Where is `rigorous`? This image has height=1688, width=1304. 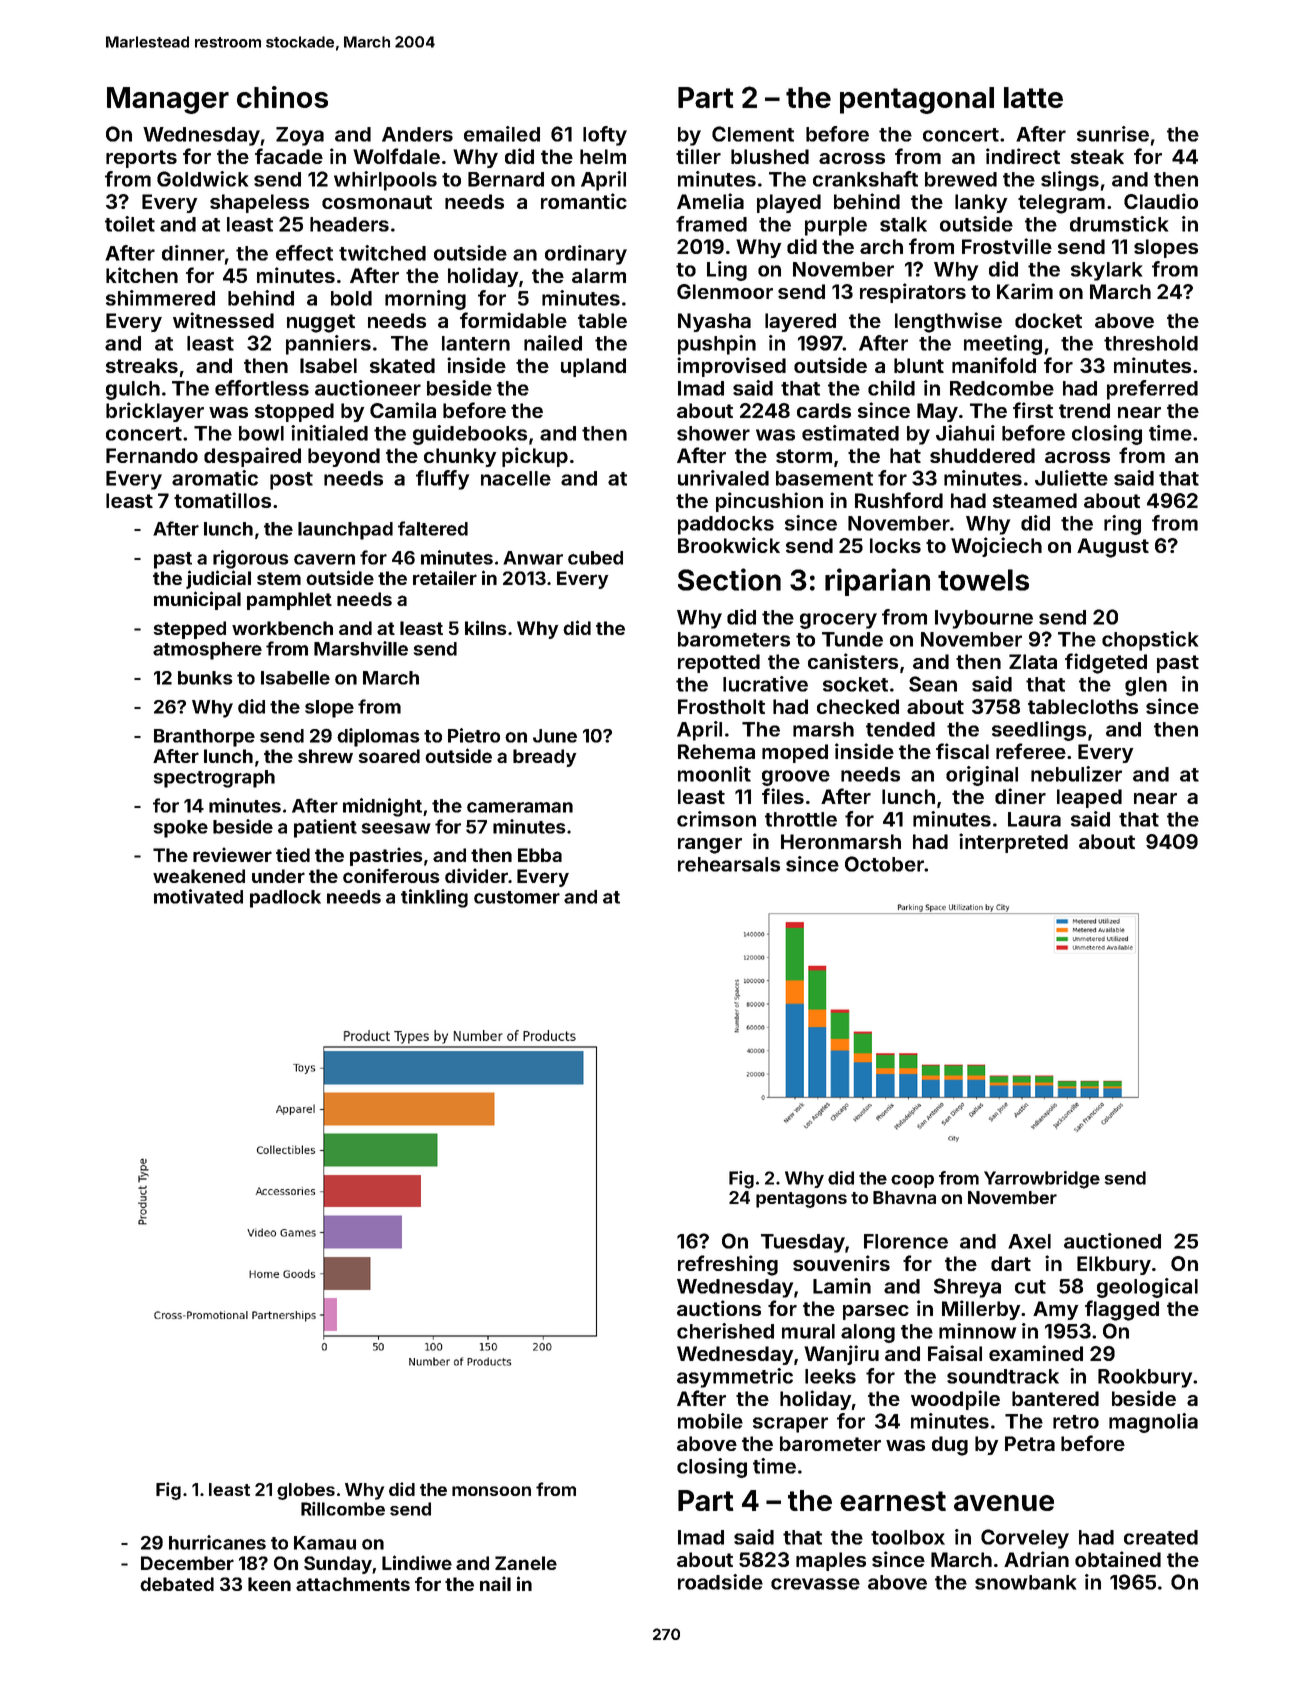
rigorous is located at coordinates (251, 559).
